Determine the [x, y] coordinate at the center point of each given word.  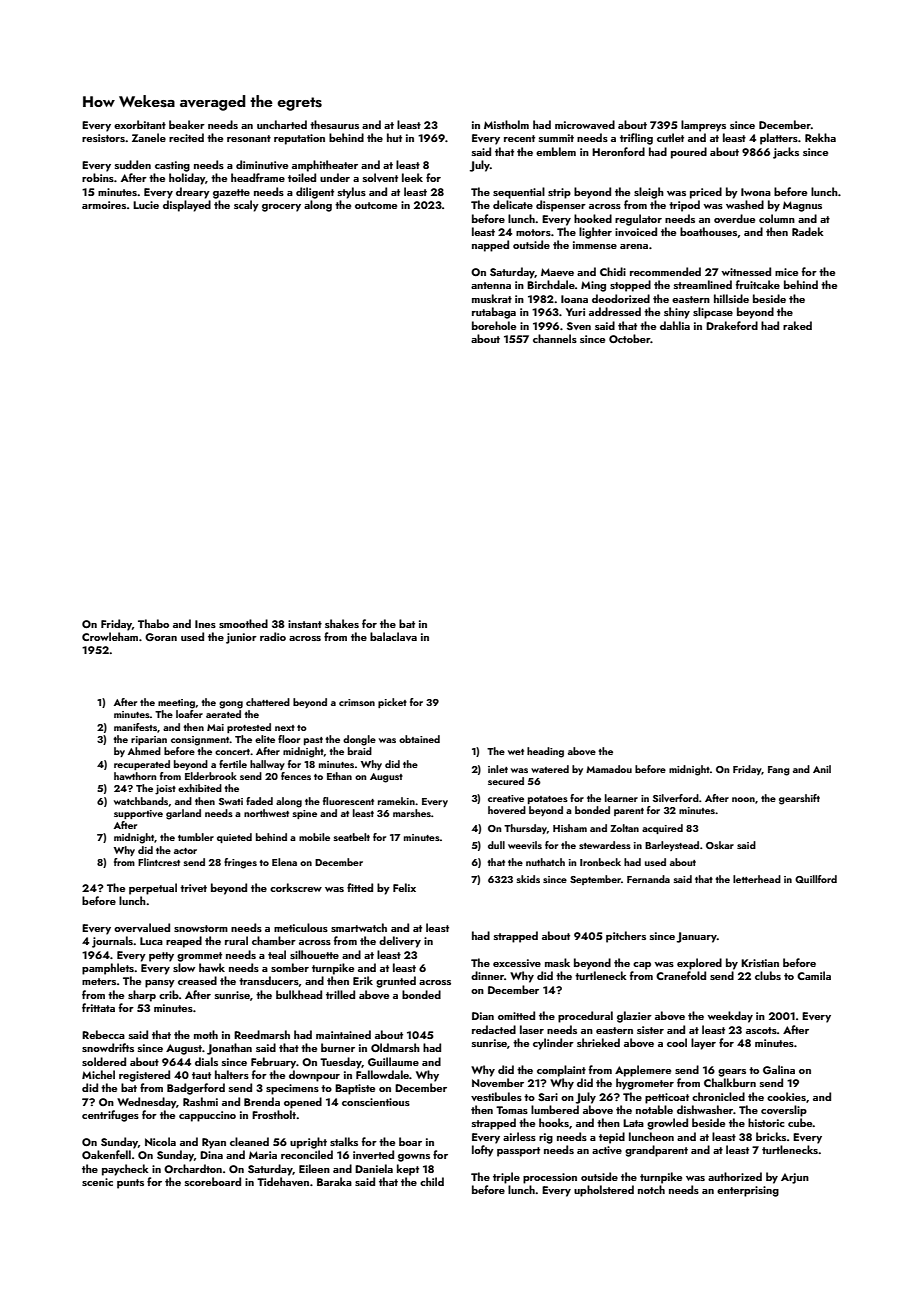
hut [394, 137]
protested [249, 728]
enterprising [748, 1191]
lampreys [703, 126]
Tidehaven [283, 1181]
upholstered [604, 1191]
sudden [133, 164]
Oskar [720, 845]
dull [496, 845]
